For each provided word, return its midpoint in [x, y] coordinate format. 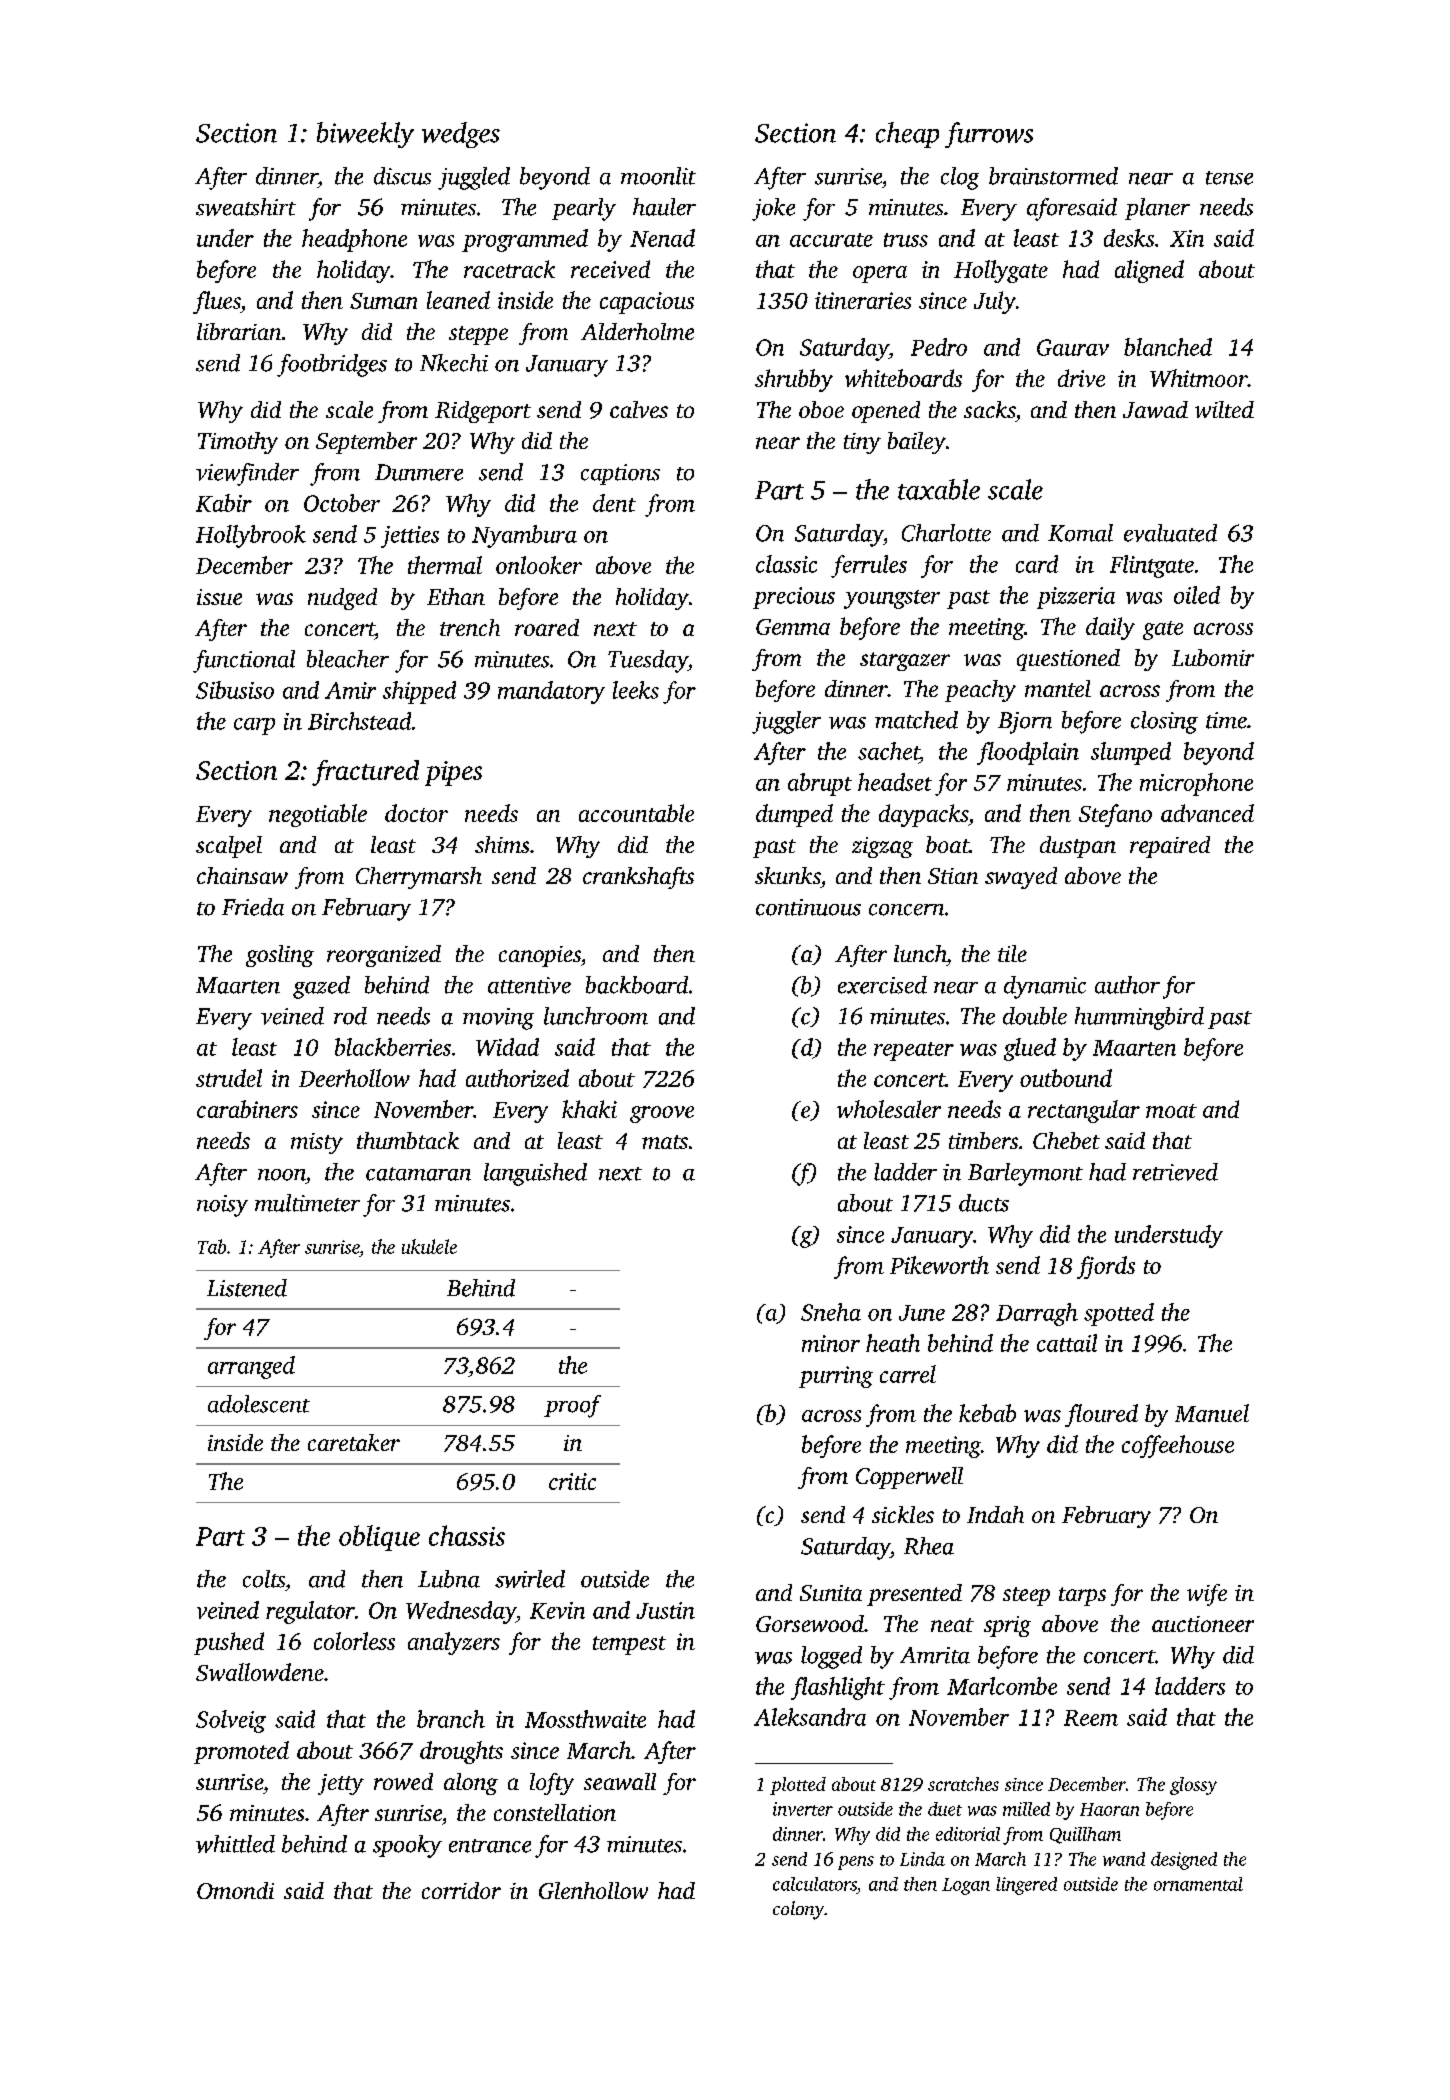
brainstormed [1053, 176]
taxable [939, 489]
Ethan [456, 596]
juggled [474, 178]
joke [773, 209]
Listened [247, 1288]
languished [535, 1174]
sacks [989, 409]
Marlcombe [1002, 1686]
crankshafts [638, 878]
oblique [379, 1538]
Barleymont [1025, 1174]
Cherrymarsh [419, 878]
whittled [235, 1844]
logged [831, 1657]
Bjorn [1025, 723]
